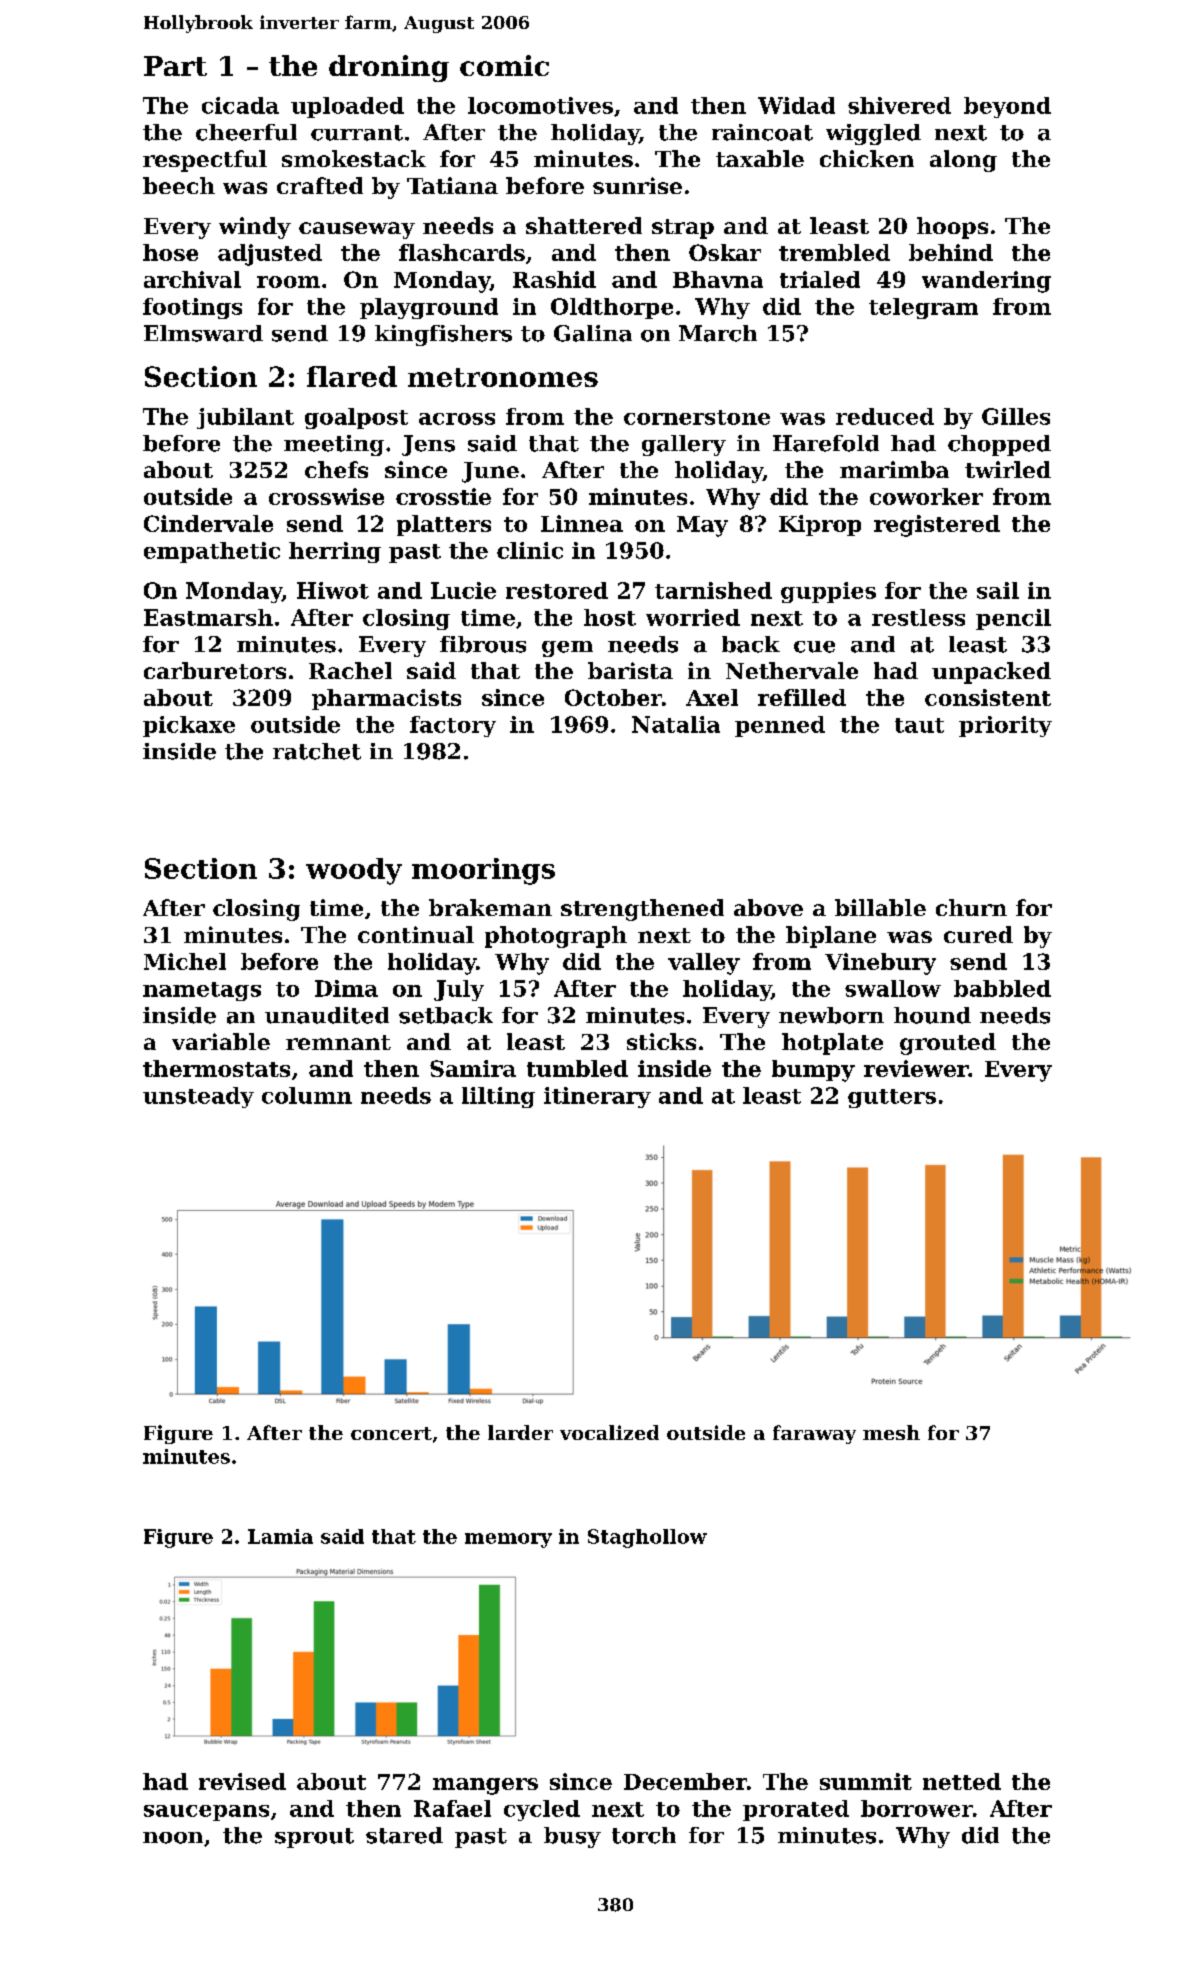 Image resolution: width=1194 pixels, height=1967 pixels. What do you see at coordinates (1008, 469) in the document?
I see `twirled` at bounding box center [1008, 469].
